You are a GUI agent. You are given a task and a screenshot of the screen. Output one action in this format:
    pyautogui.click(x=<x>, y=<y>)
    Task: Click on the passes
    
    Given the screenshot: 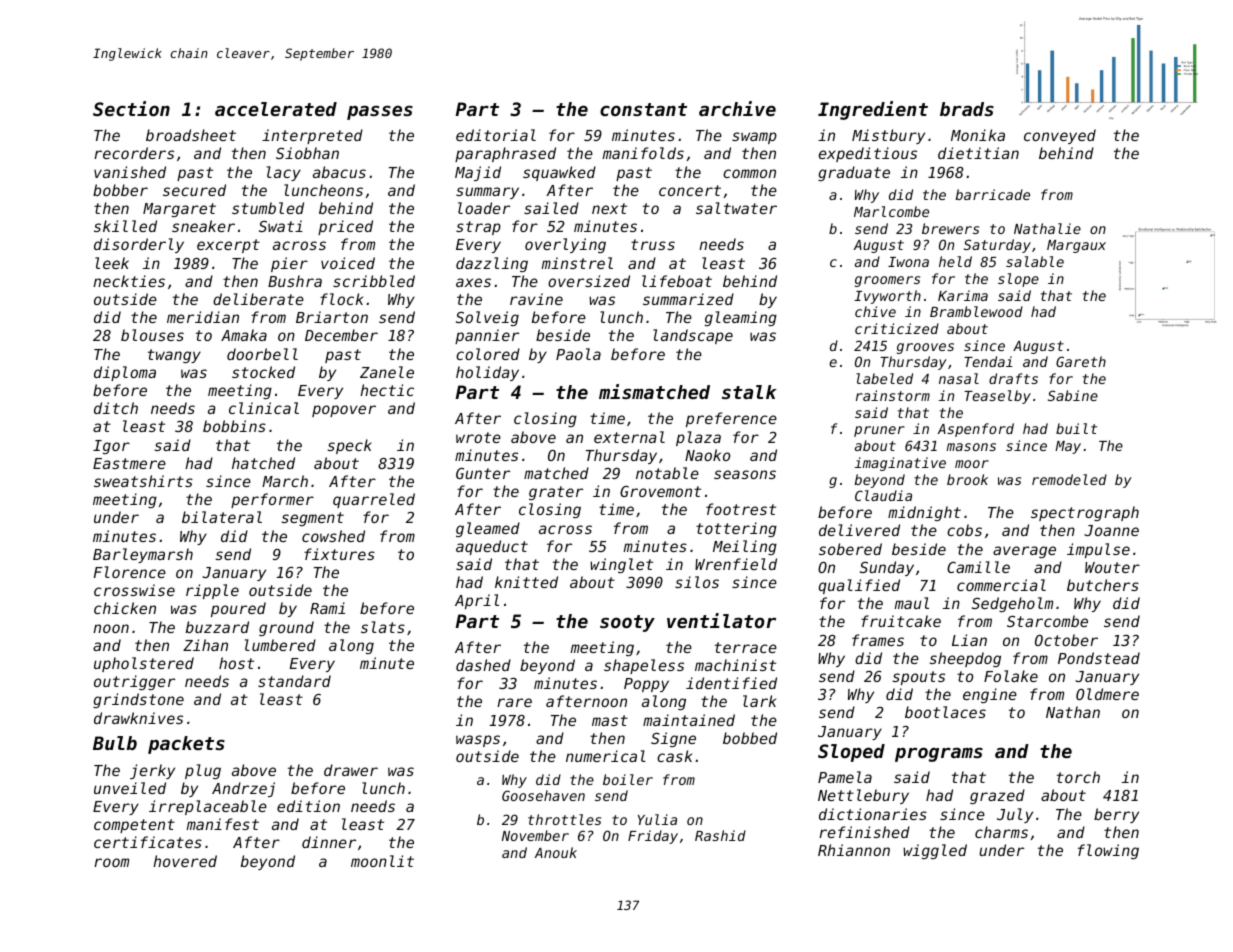 What is the action you would take?
    pyautogui.click(x=380, y=112)
